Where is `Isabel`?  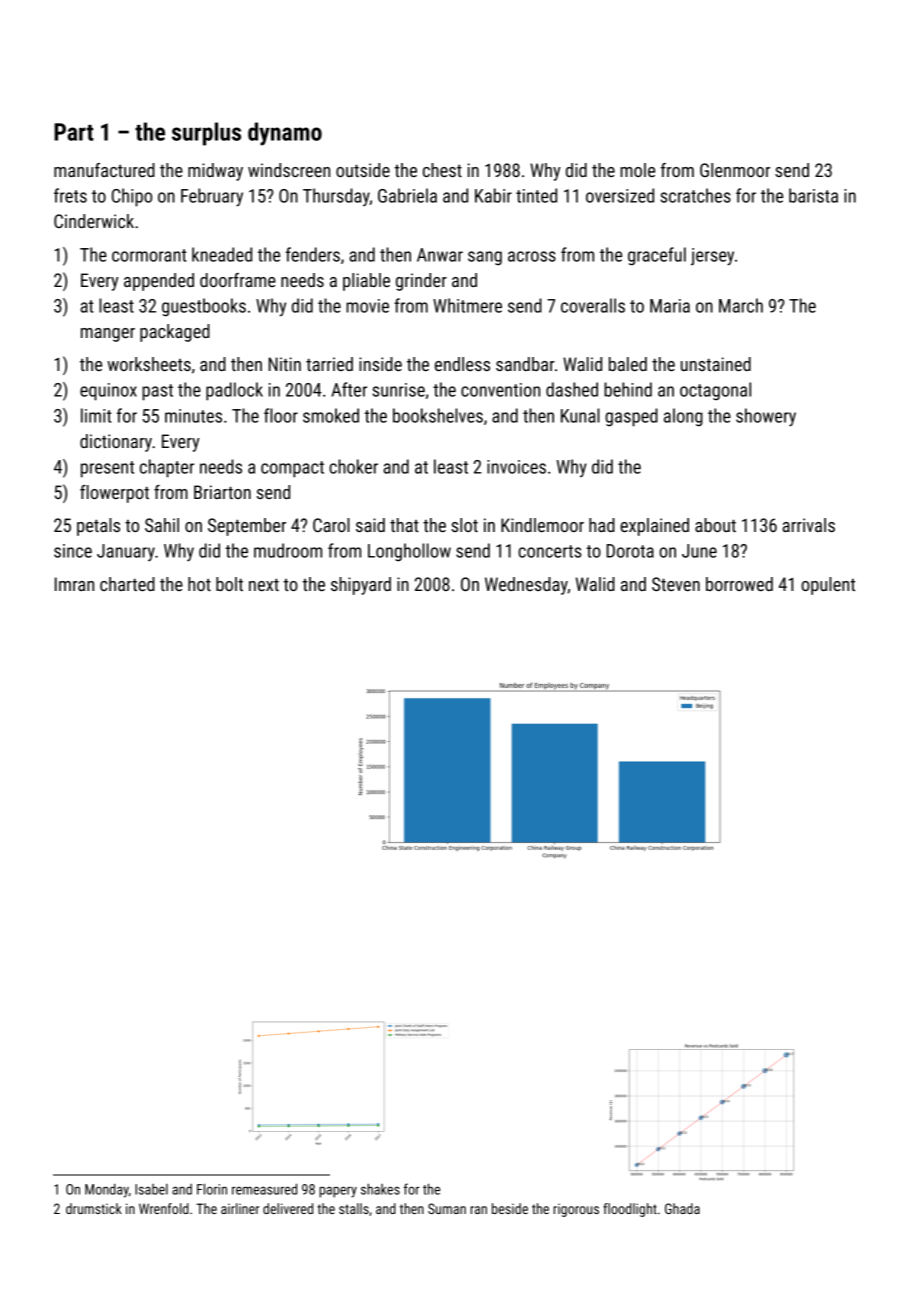
Isabel is located at coordinates (151, 1189).
